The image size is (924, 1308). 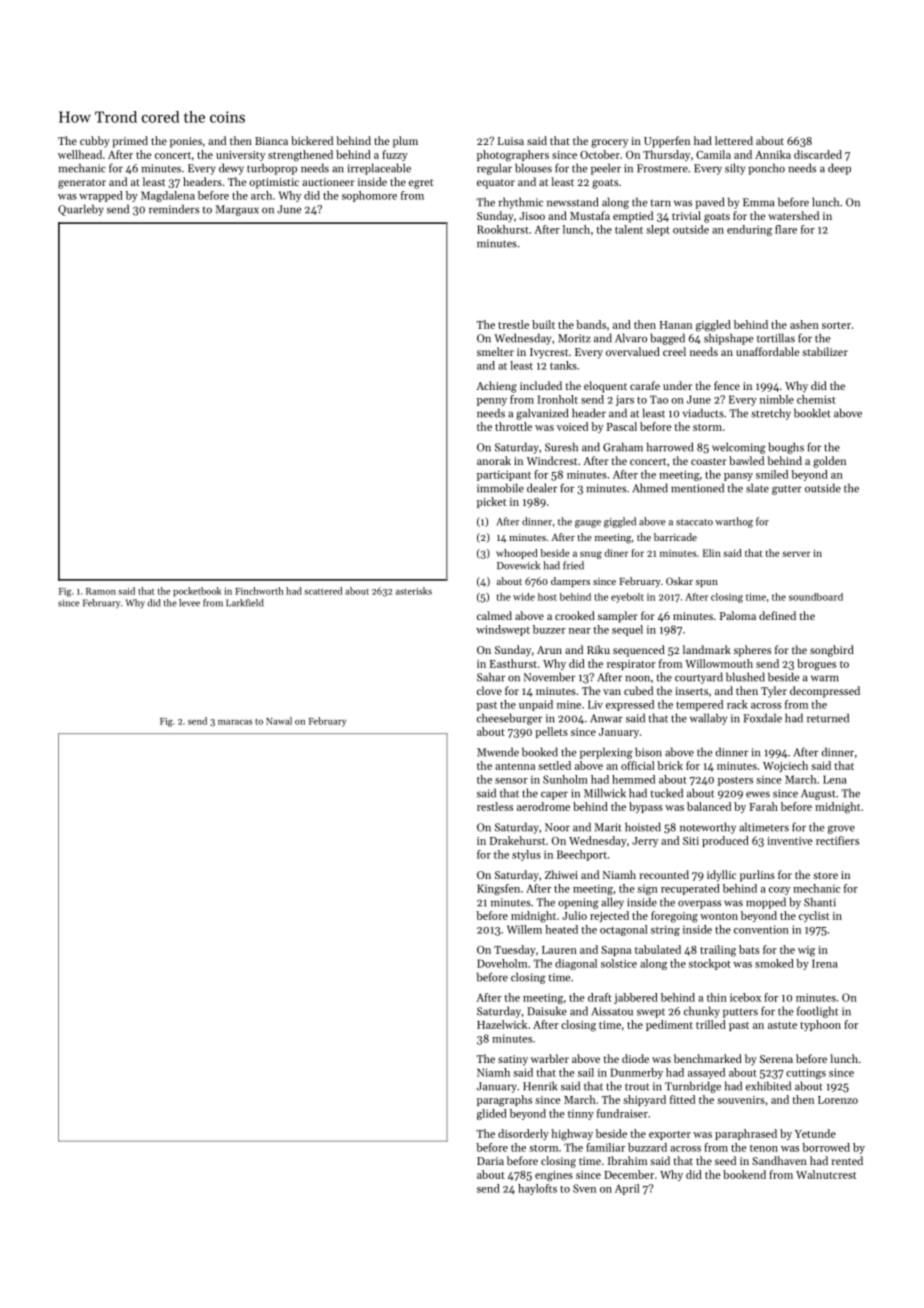 I want to click on reminders, so click(x=174, y=209).
